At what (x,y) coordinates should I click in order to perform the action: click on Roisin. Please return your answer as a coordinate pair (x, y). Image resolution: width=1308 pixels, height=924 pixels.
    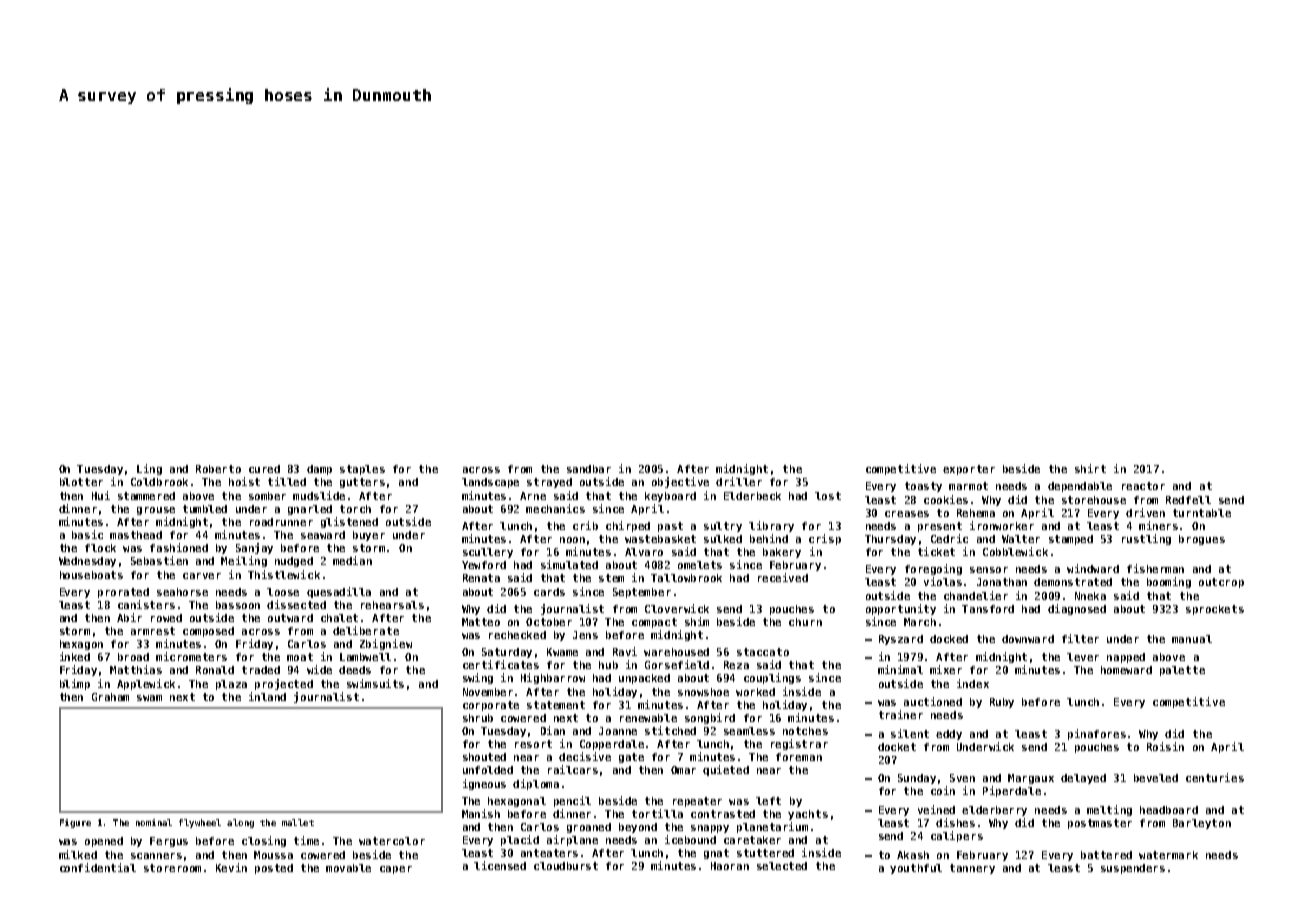
    Looking at the image, I should click on (1165, 746).
